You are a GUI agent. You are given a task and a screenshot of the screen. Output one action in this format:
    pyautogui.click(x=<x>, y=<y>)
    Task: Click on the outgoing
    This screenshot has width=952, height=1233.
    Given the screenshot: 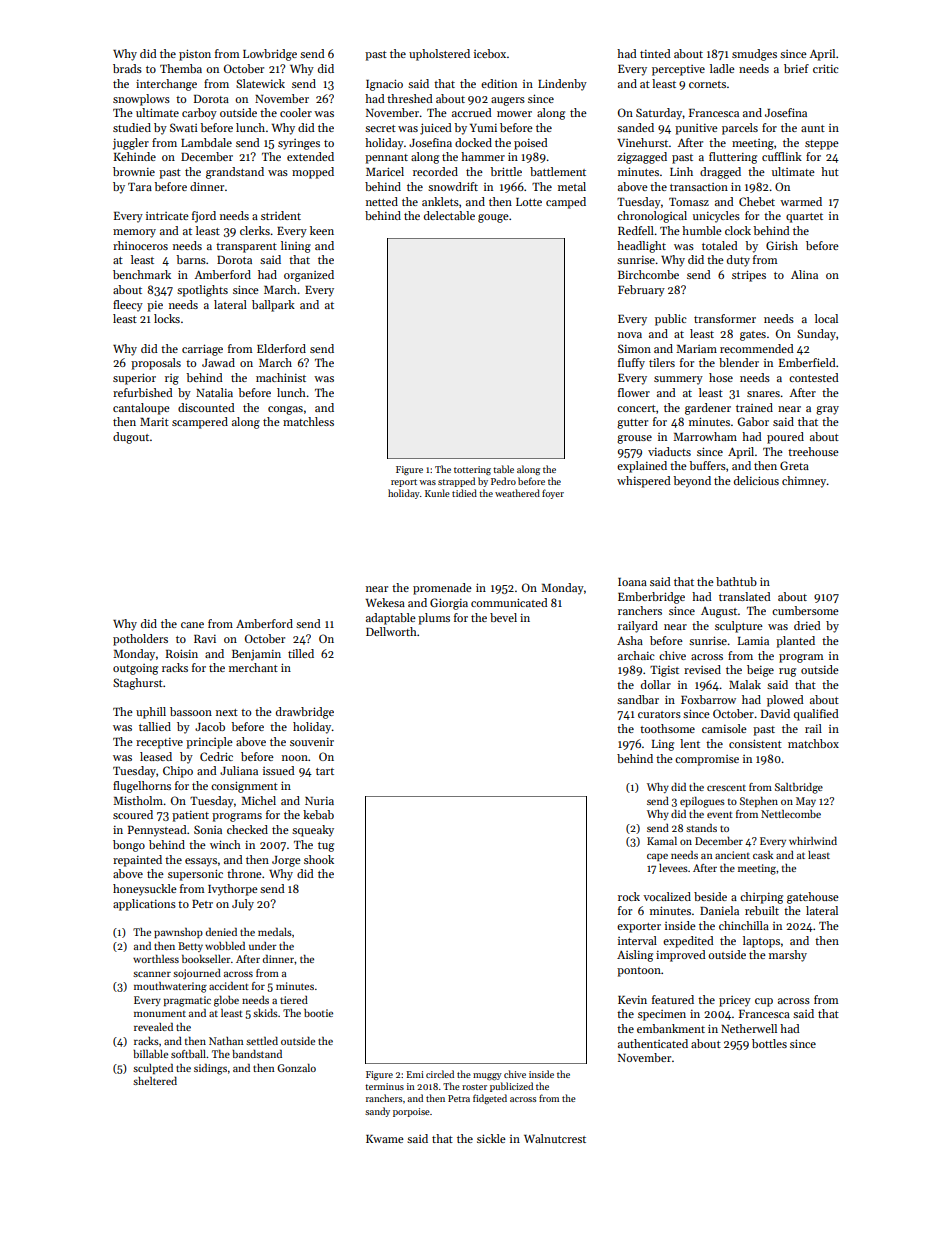 What is the action you would take?
    pyautogui.click(x=135, y=669)
